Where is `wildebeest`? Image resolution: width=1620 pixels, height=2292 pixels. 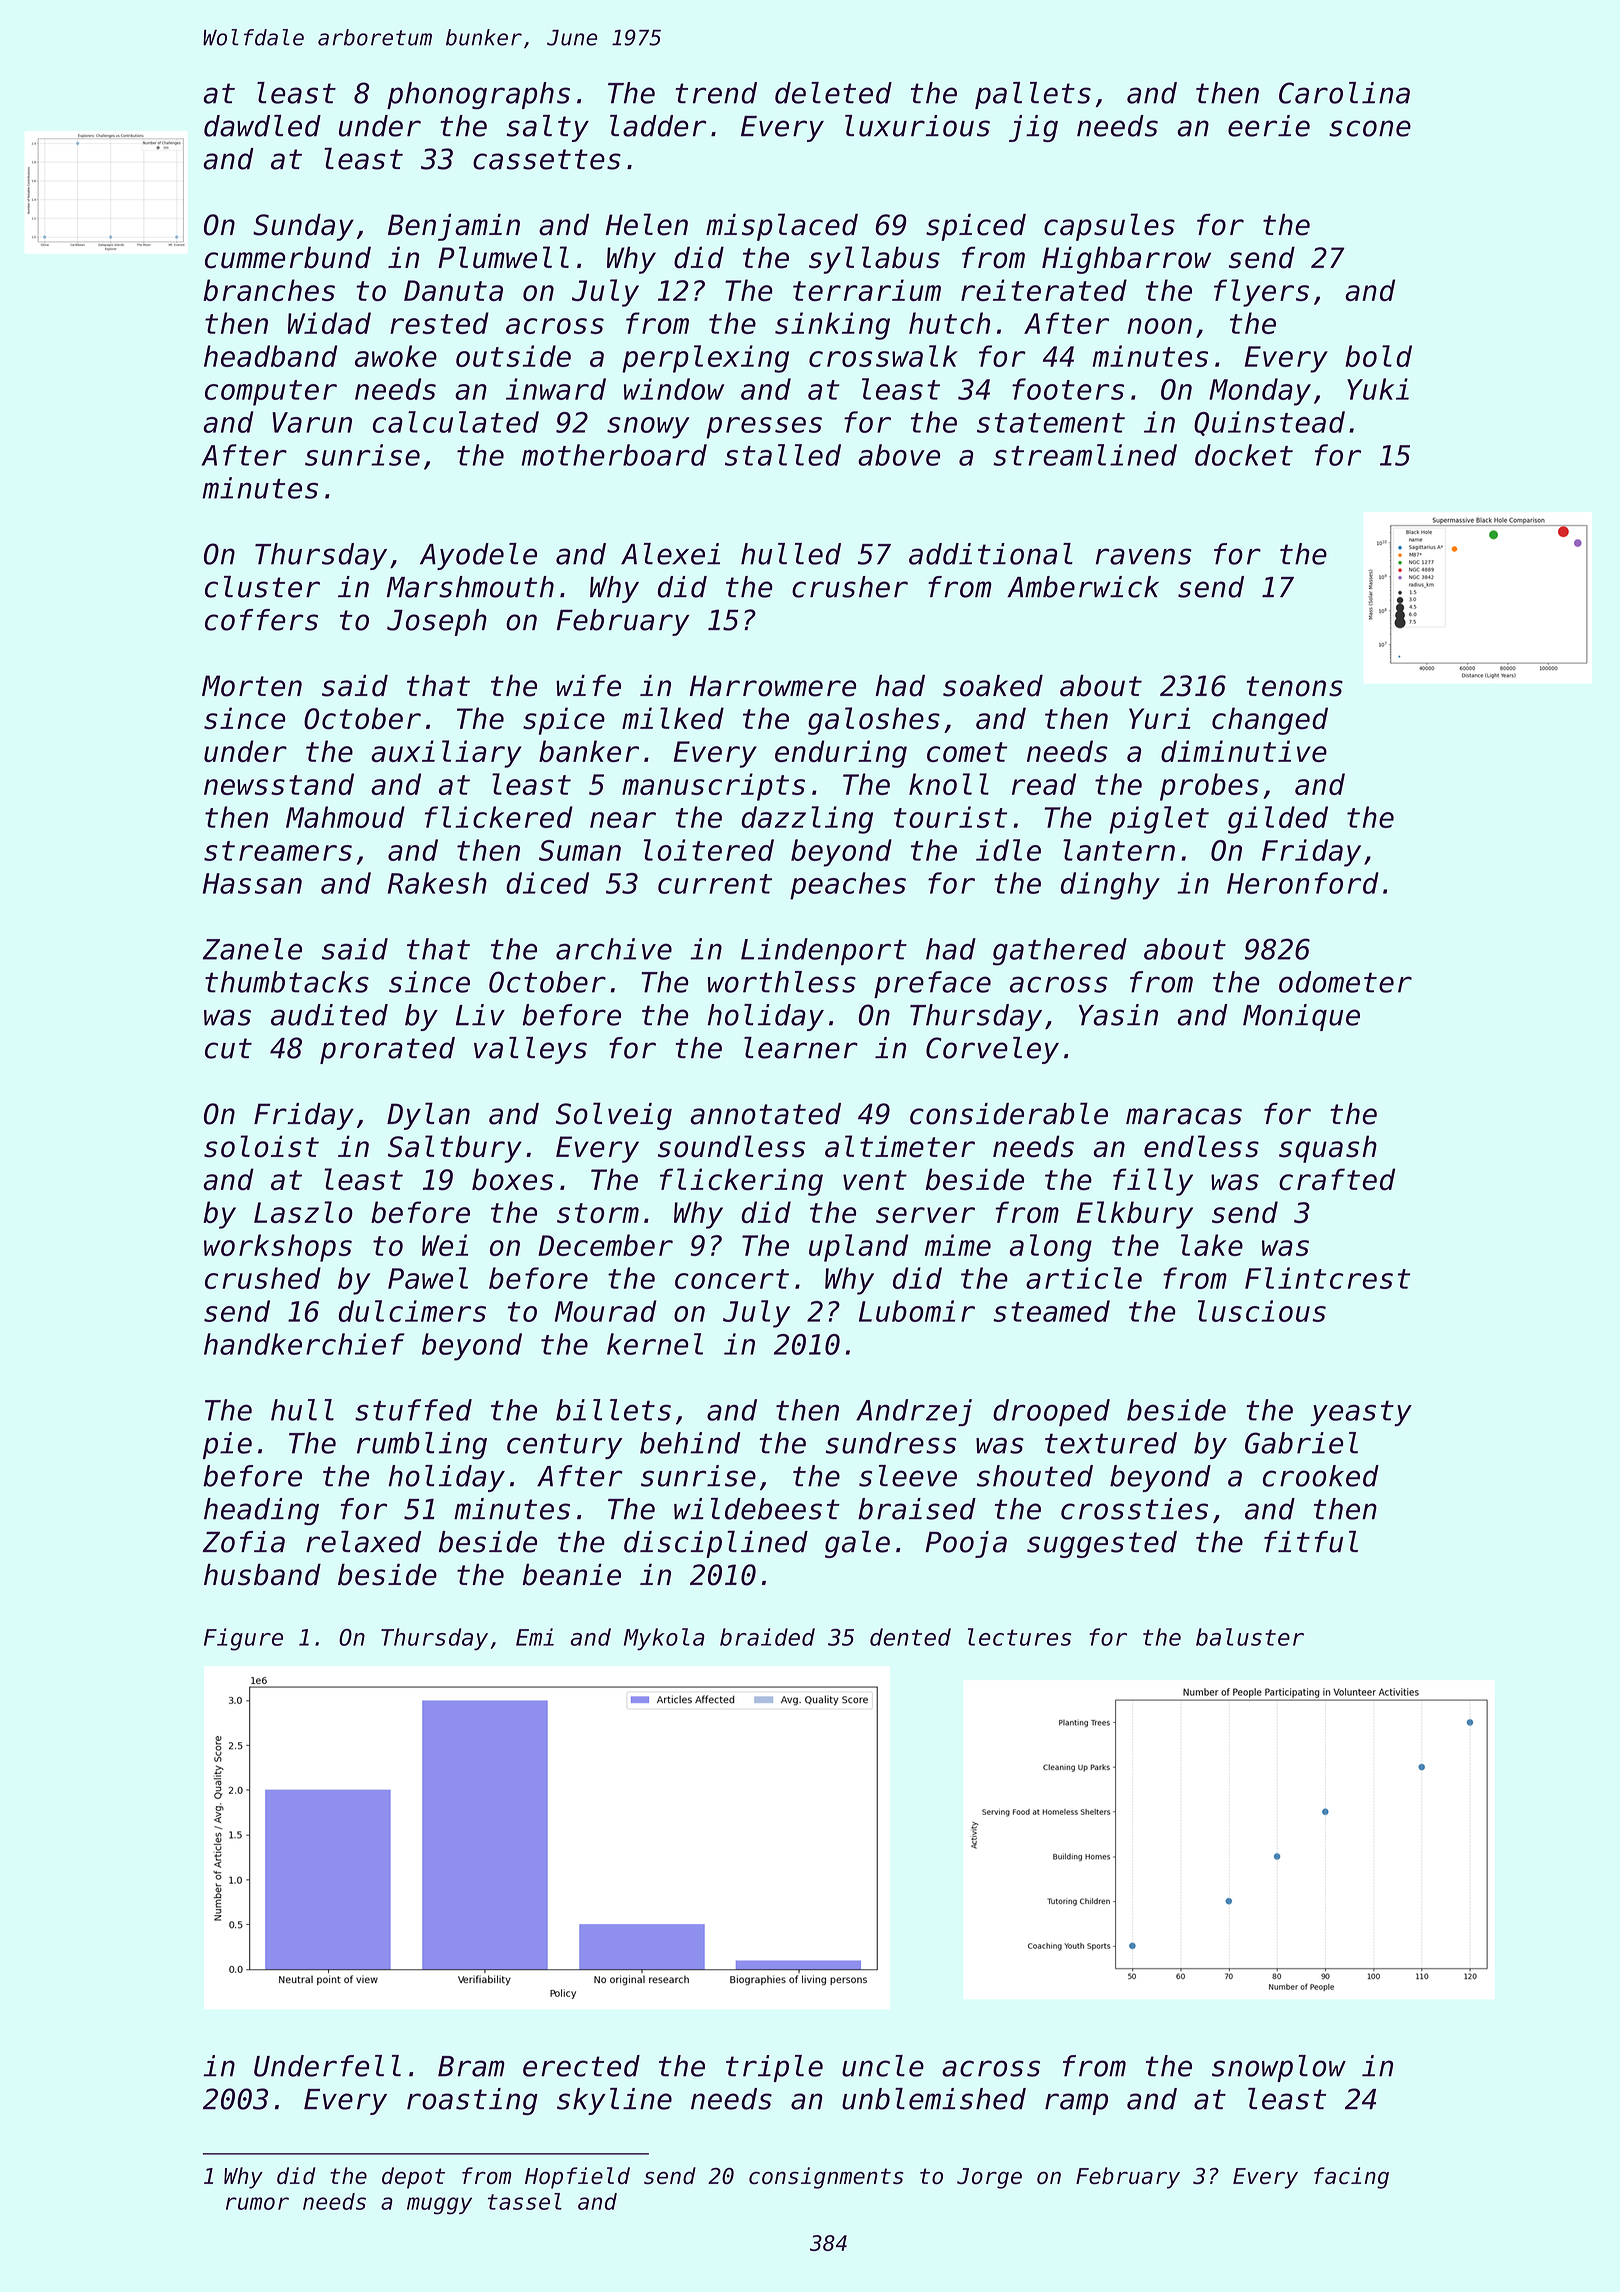 wildebeest is located at coordinates (757, 1509).
